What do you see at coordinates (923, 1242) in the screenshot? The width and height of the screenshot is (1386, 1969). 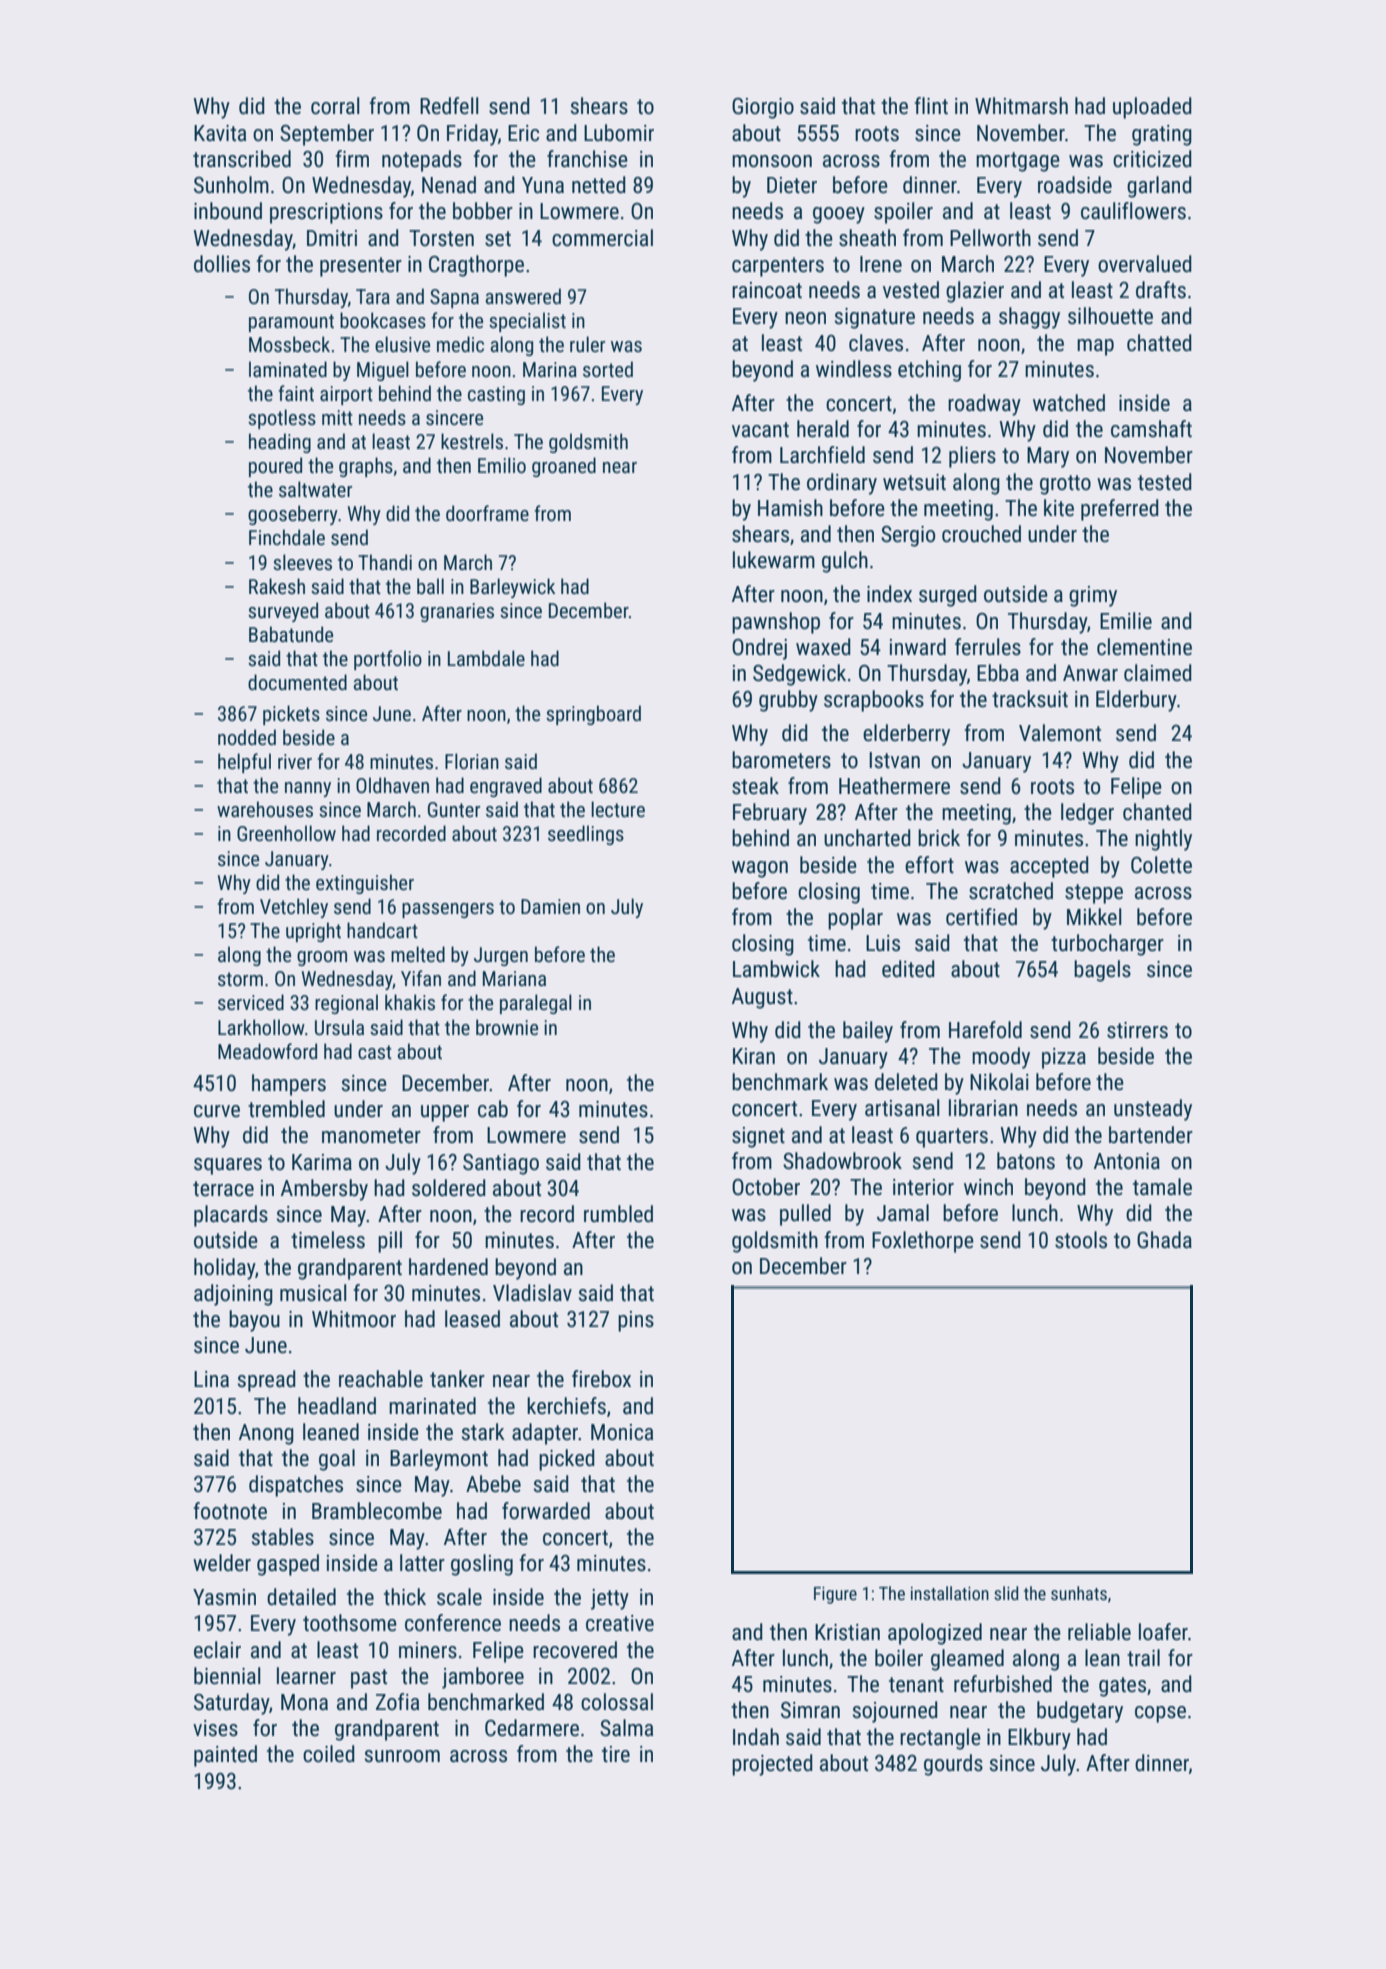 I see `Foxlethorpe` at bounding box center [923, 1242].
